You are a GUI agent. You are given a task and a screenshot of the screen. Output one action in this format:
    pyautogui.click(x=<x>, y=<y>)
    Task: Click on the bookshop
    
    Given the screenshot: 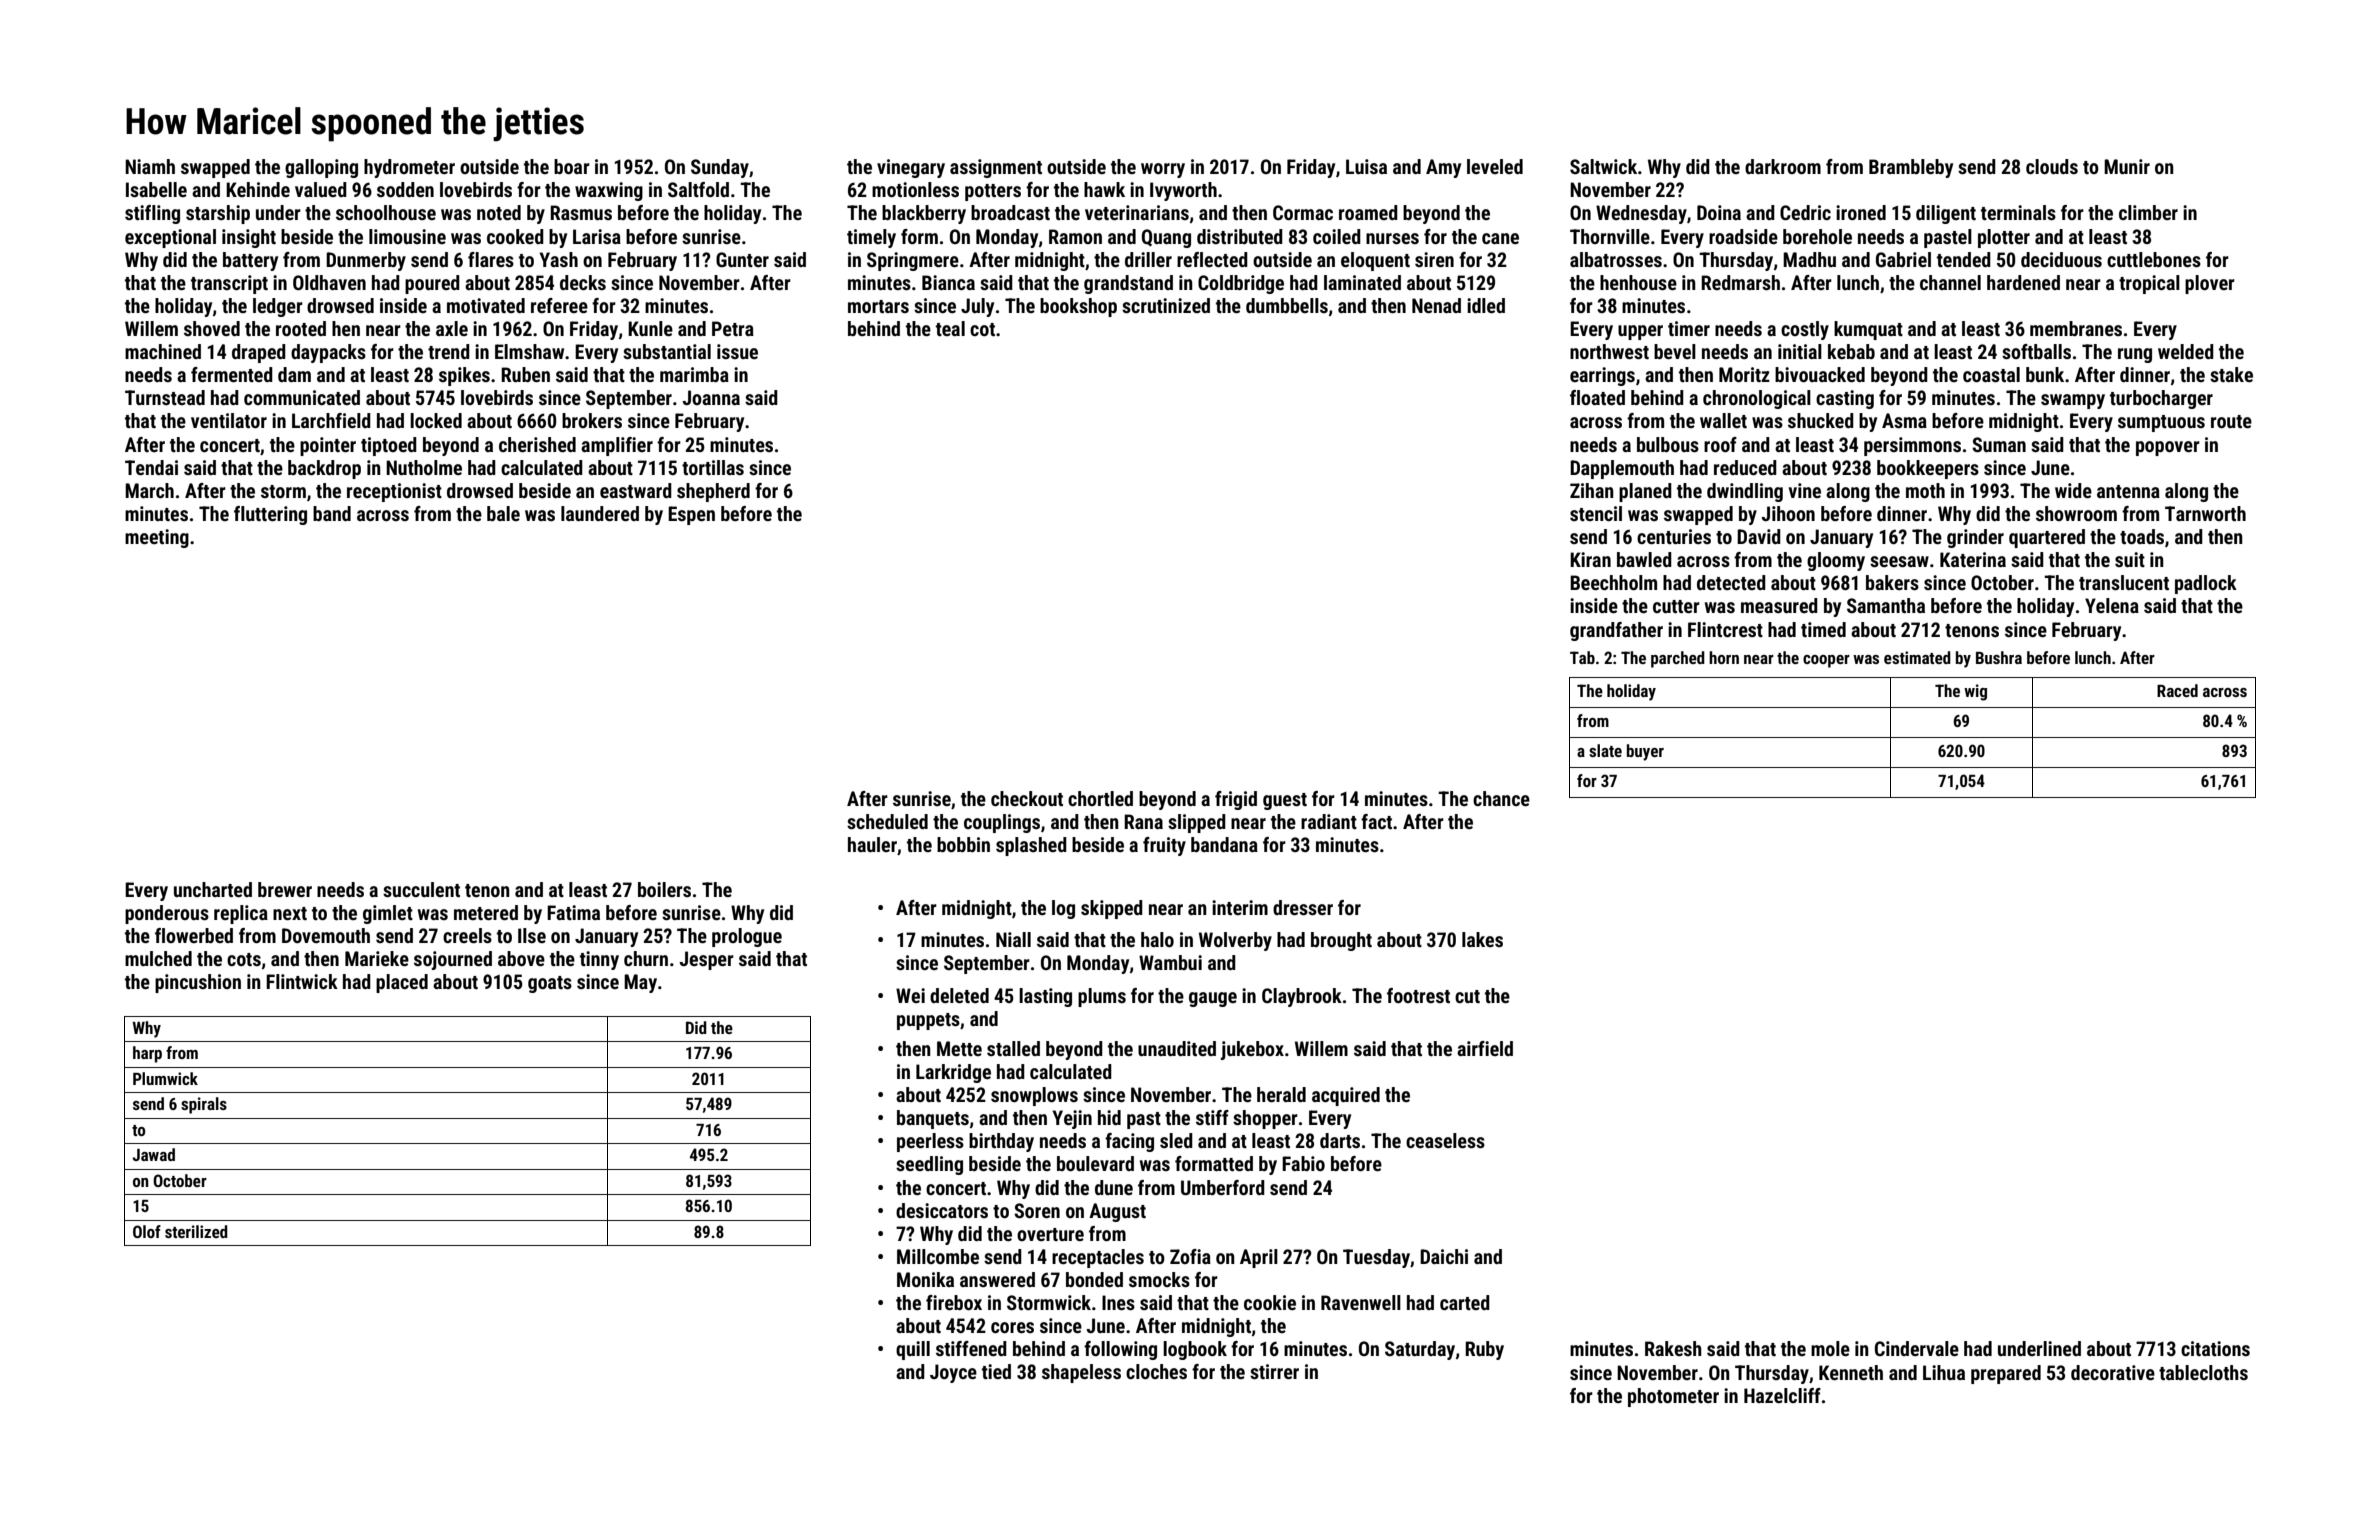 What is the action you would take?
    pyautogui.click(x=1078, y=307)
